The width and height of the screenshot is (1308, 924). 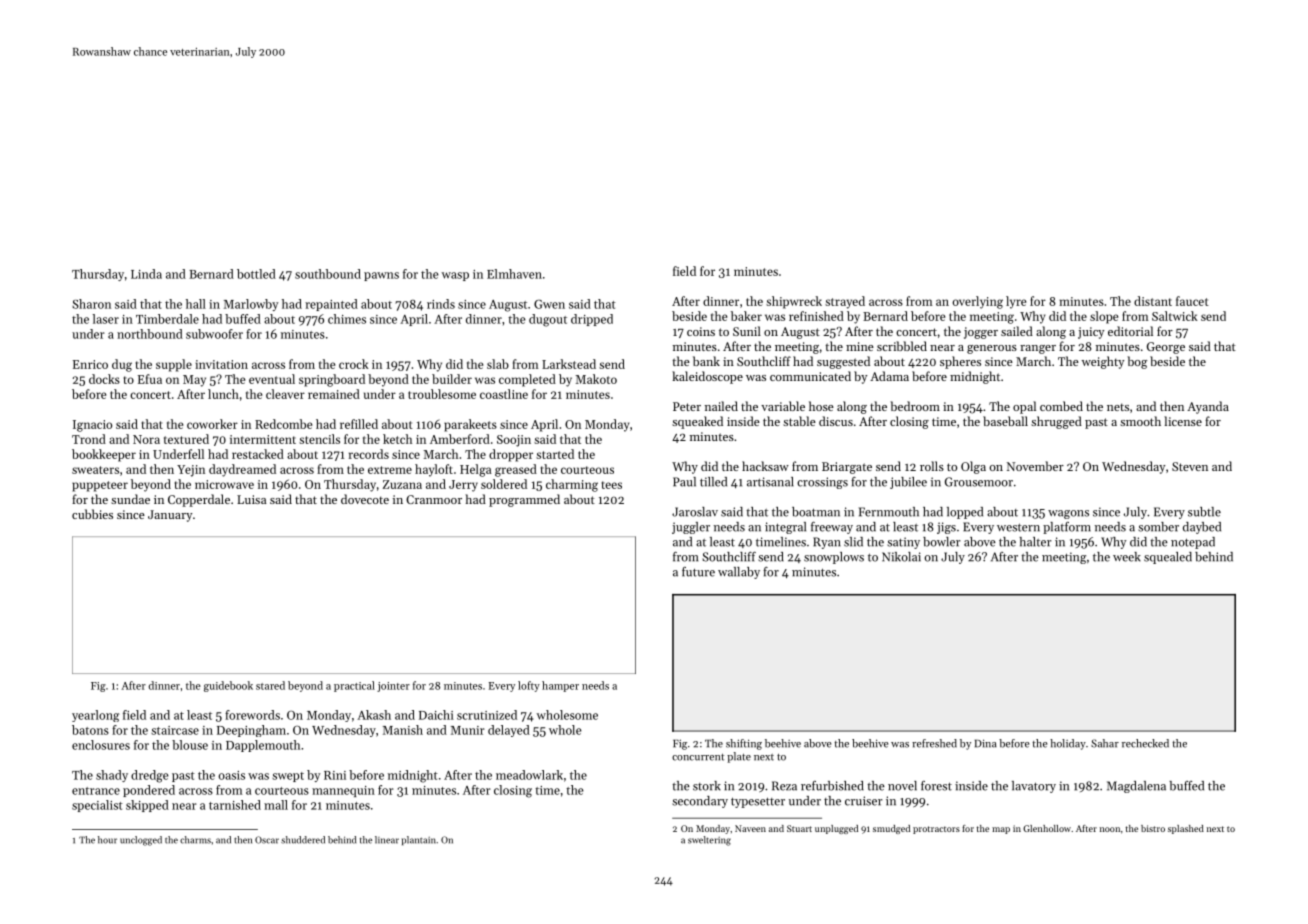 What do you see at coordinates (170, 516) in the screenshot?
I see `January` at bounding box center [170, 516].
